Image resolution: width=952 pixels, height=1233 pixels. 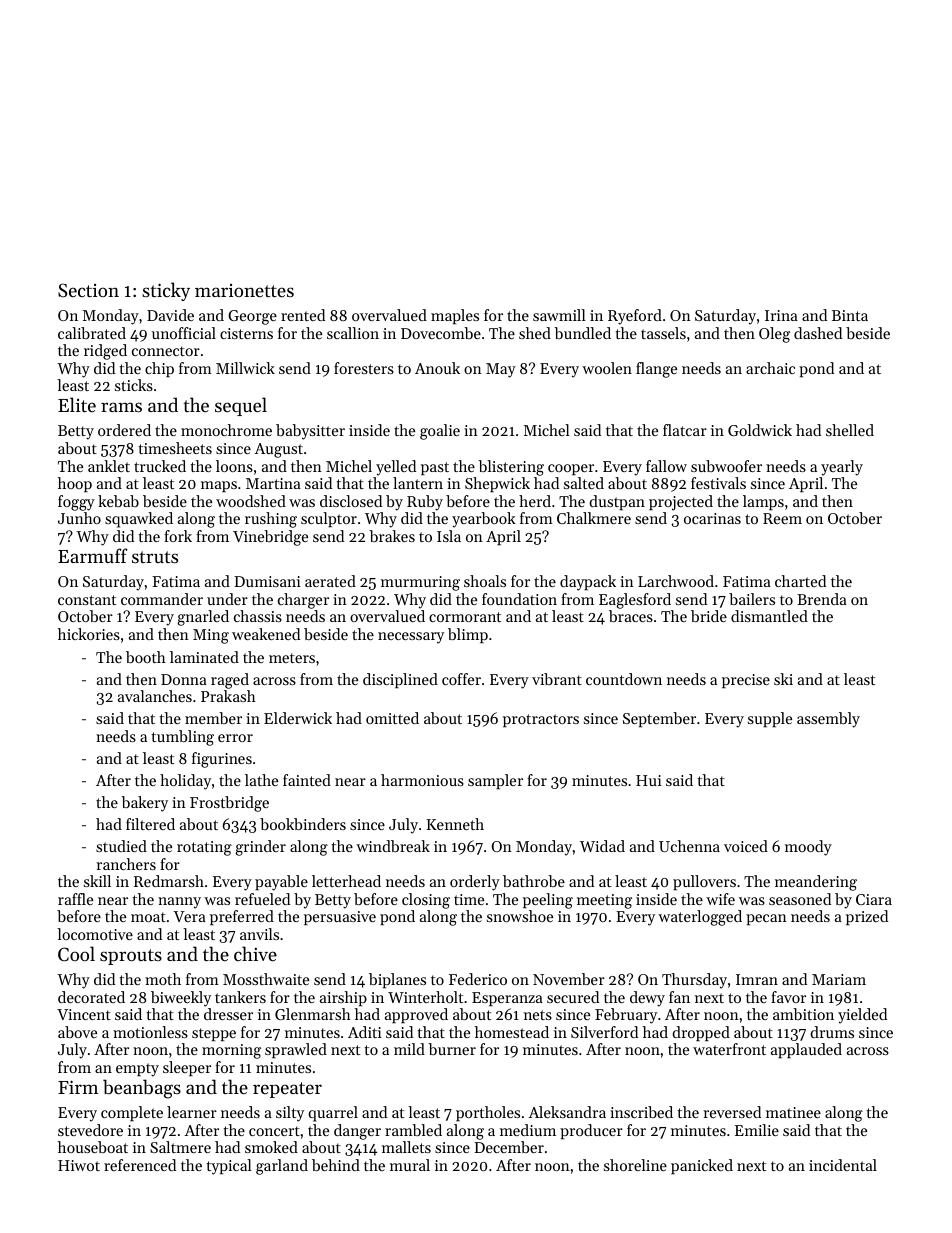 What do you see at coordinates (635, 1165) in the screenshot?
I see `shoreline` at bounding box center [635, 1165].
